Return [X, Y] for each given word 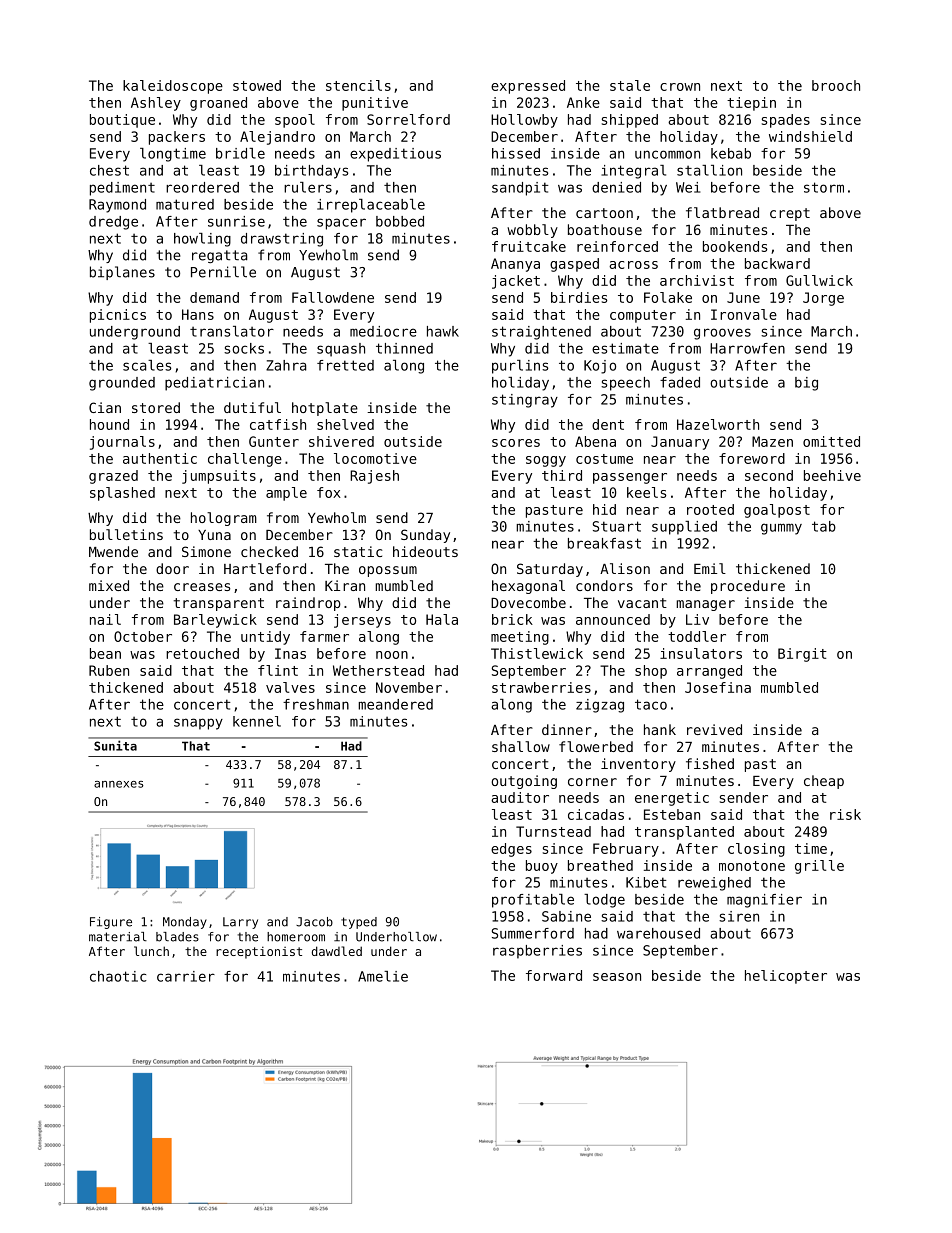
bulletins [126, 534]
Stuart [617, 526]
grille [819, 867]
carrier [186, 976]
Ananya [515, 265]
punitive [375, 104]
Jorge [823, 299]
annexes [119, 784]
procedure [748, 587]
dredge [113, 223]
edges [511, 850]
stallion [709, 170]
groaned [218, 104]
